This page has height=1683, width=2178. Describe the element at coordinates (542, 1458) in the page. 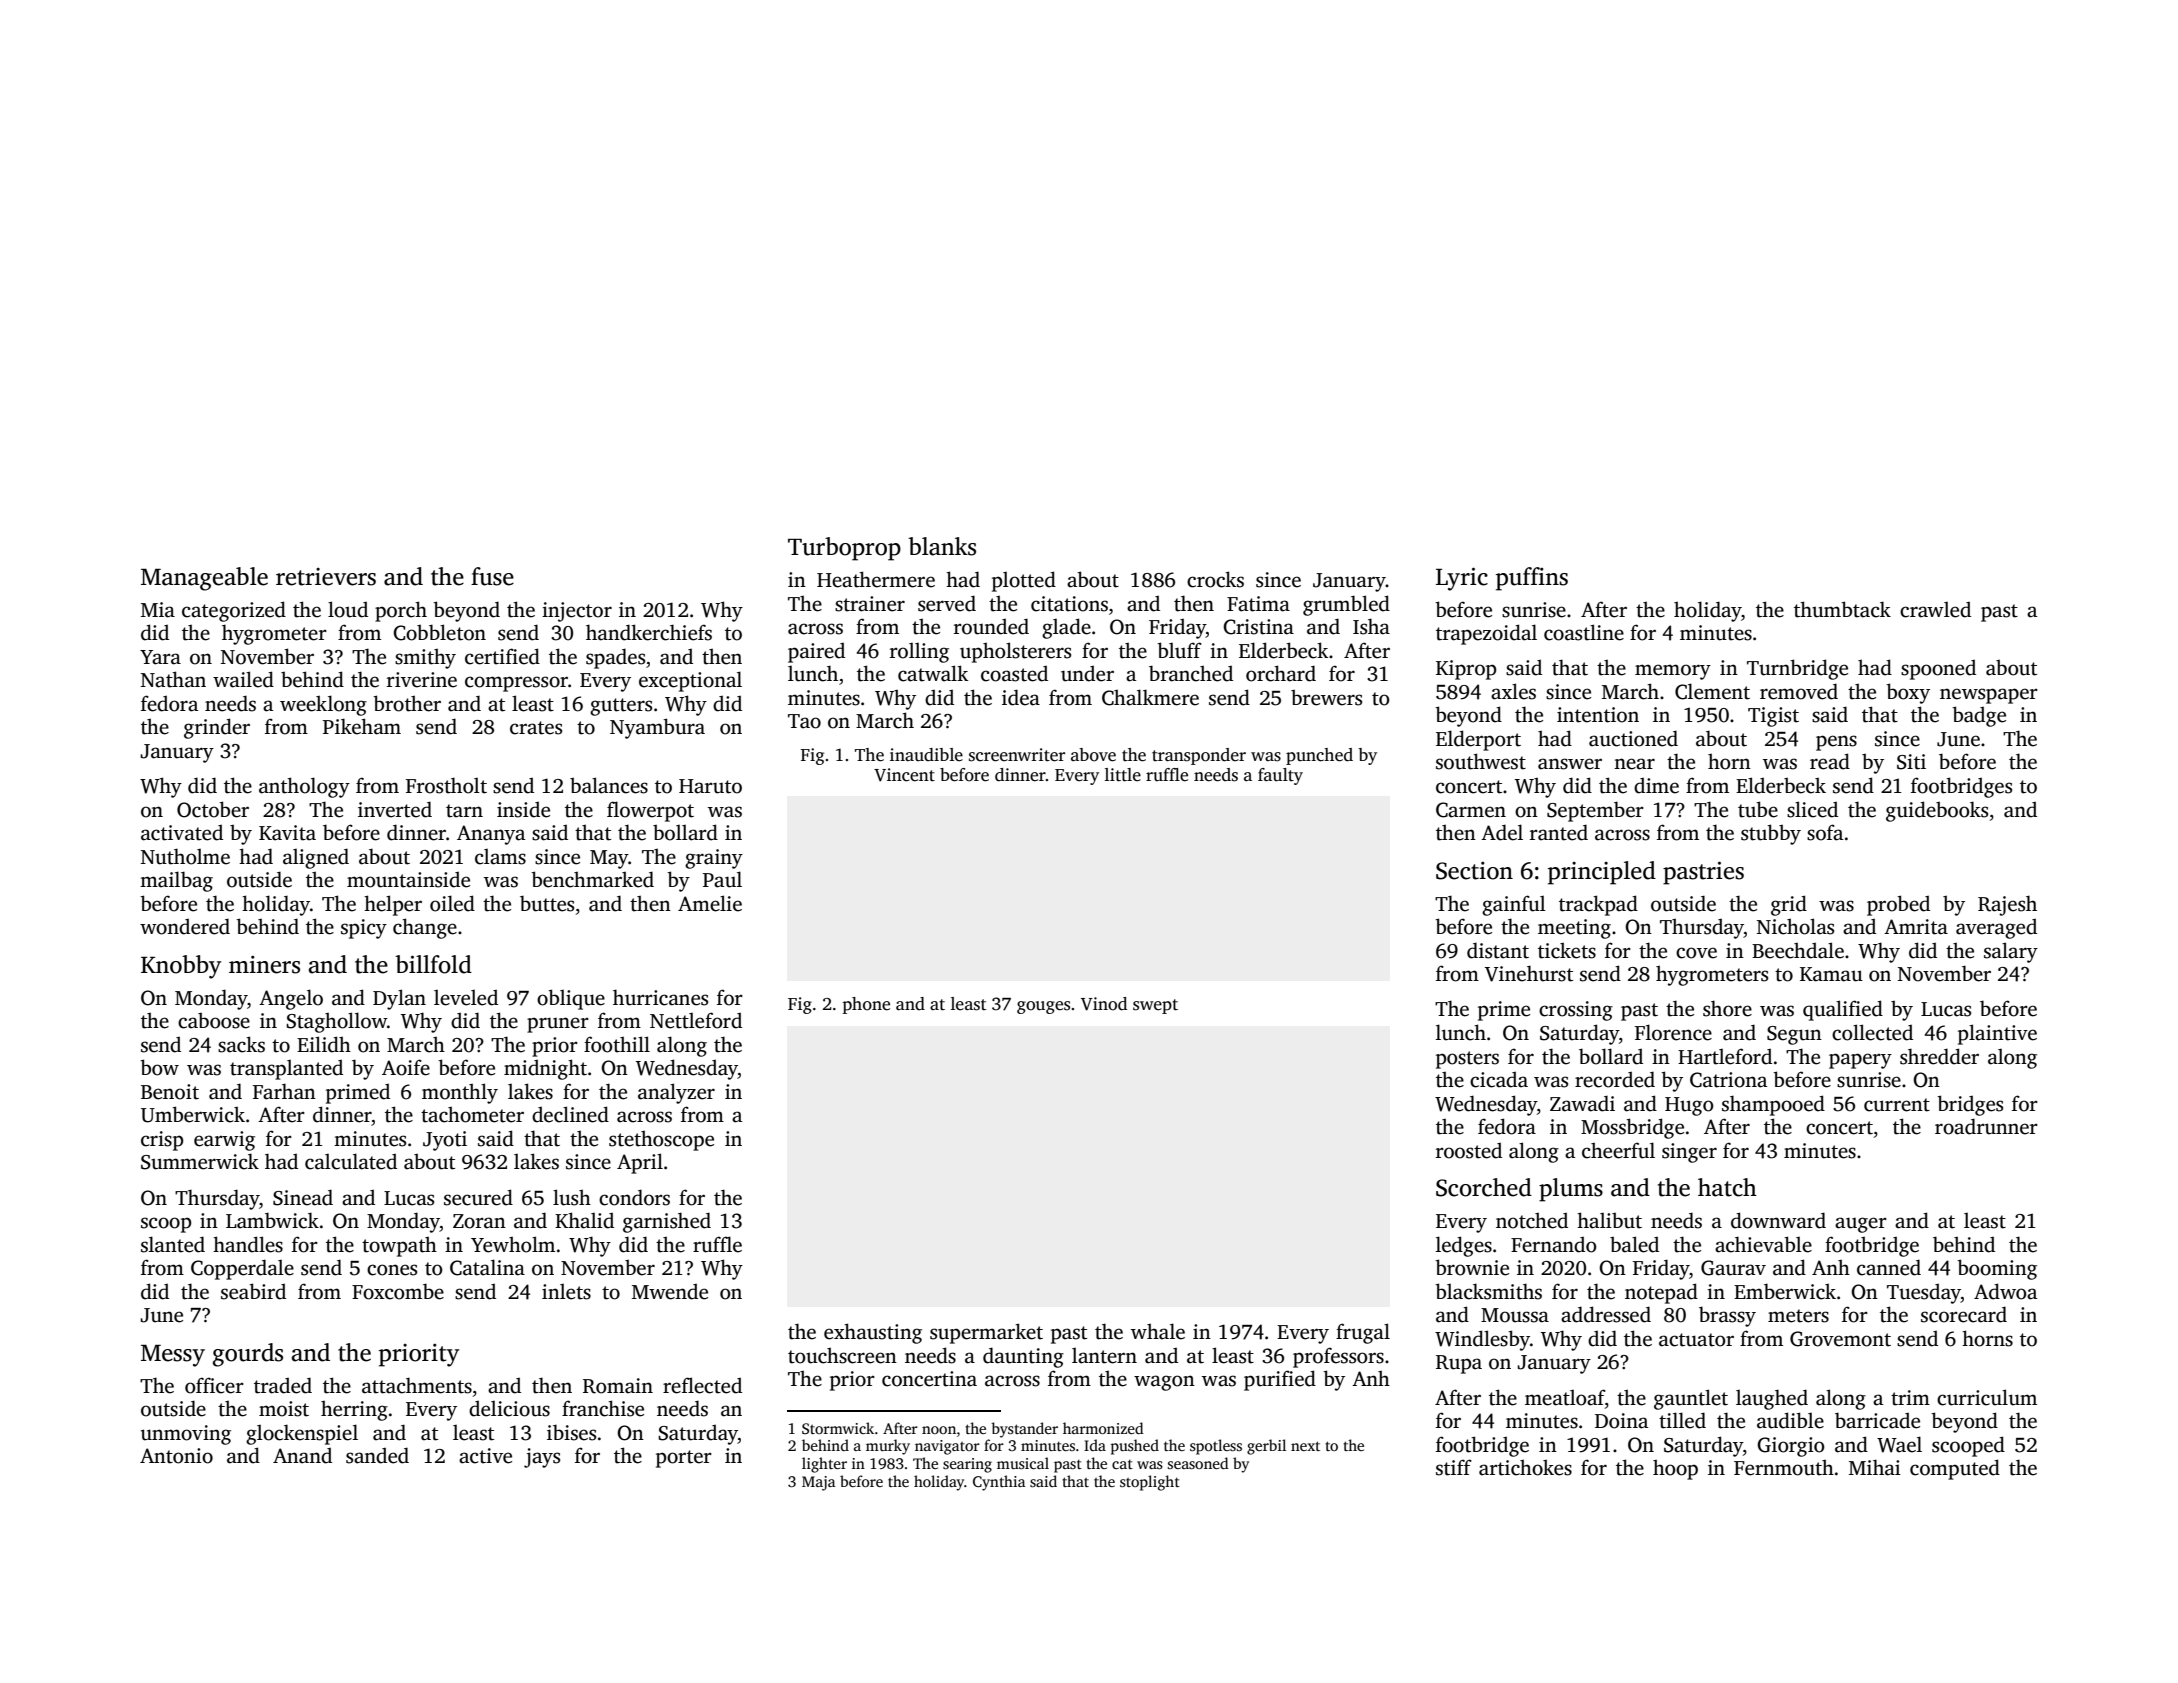

I see `jays` at that location.
